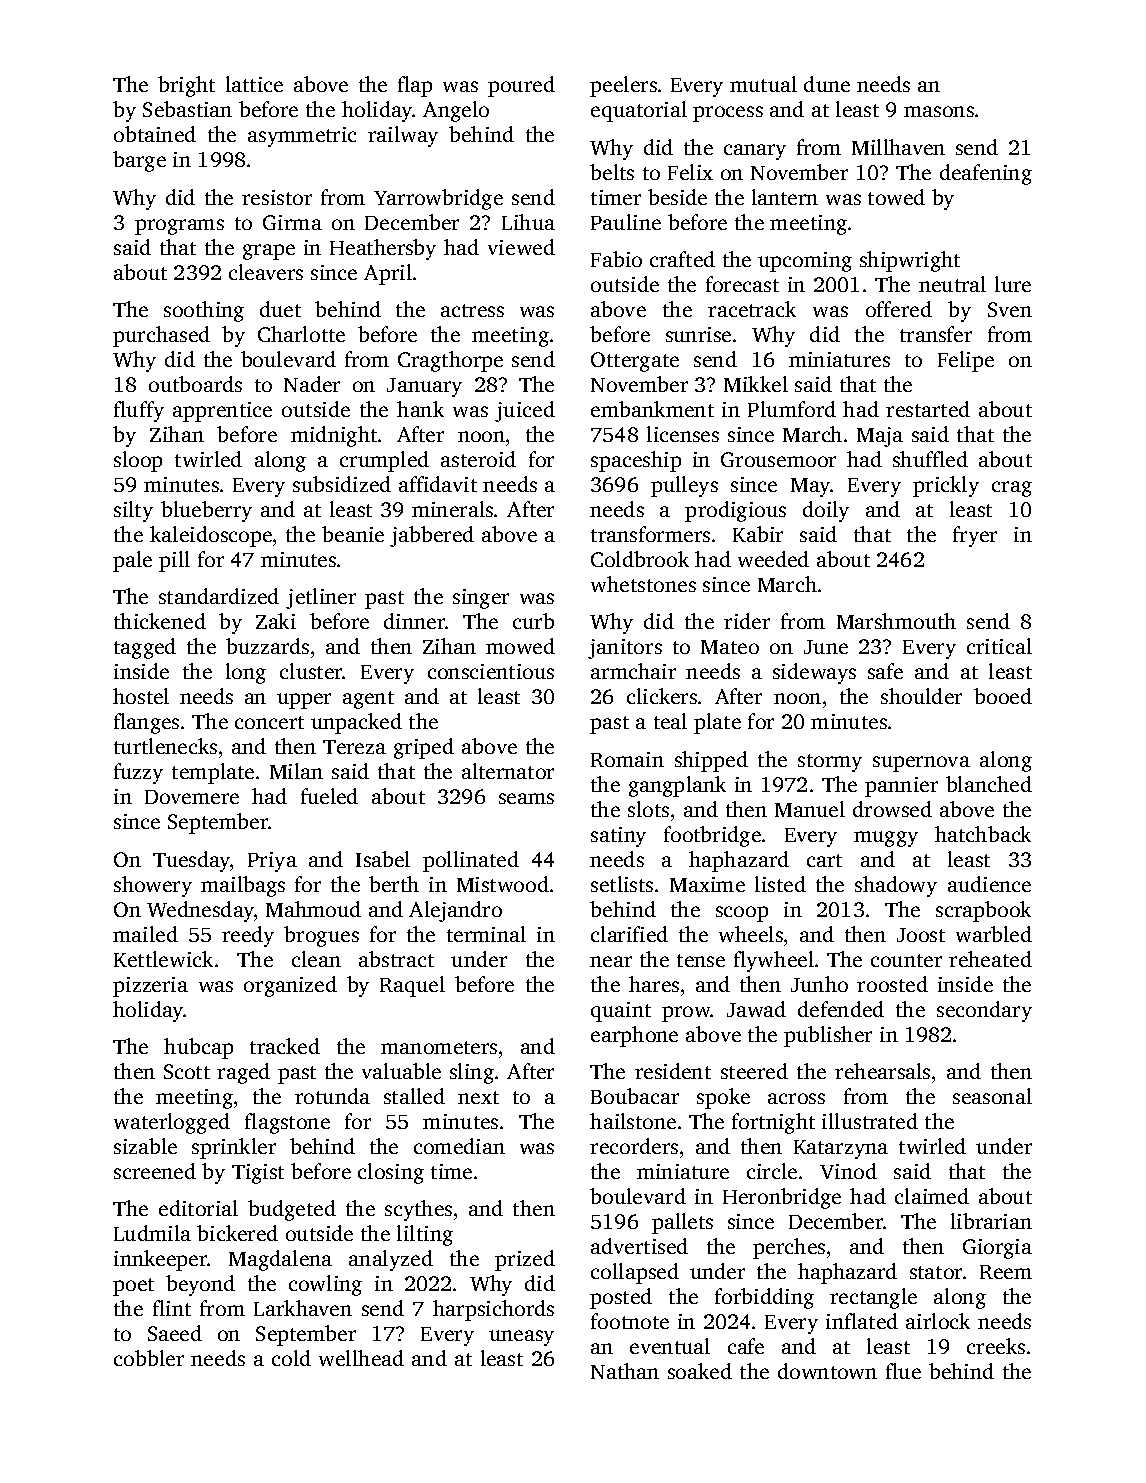 The height and width of the image is (1483, 1146). Describe the element at coordinates (984, 1011) in the image. I see `secondary` at that location.
